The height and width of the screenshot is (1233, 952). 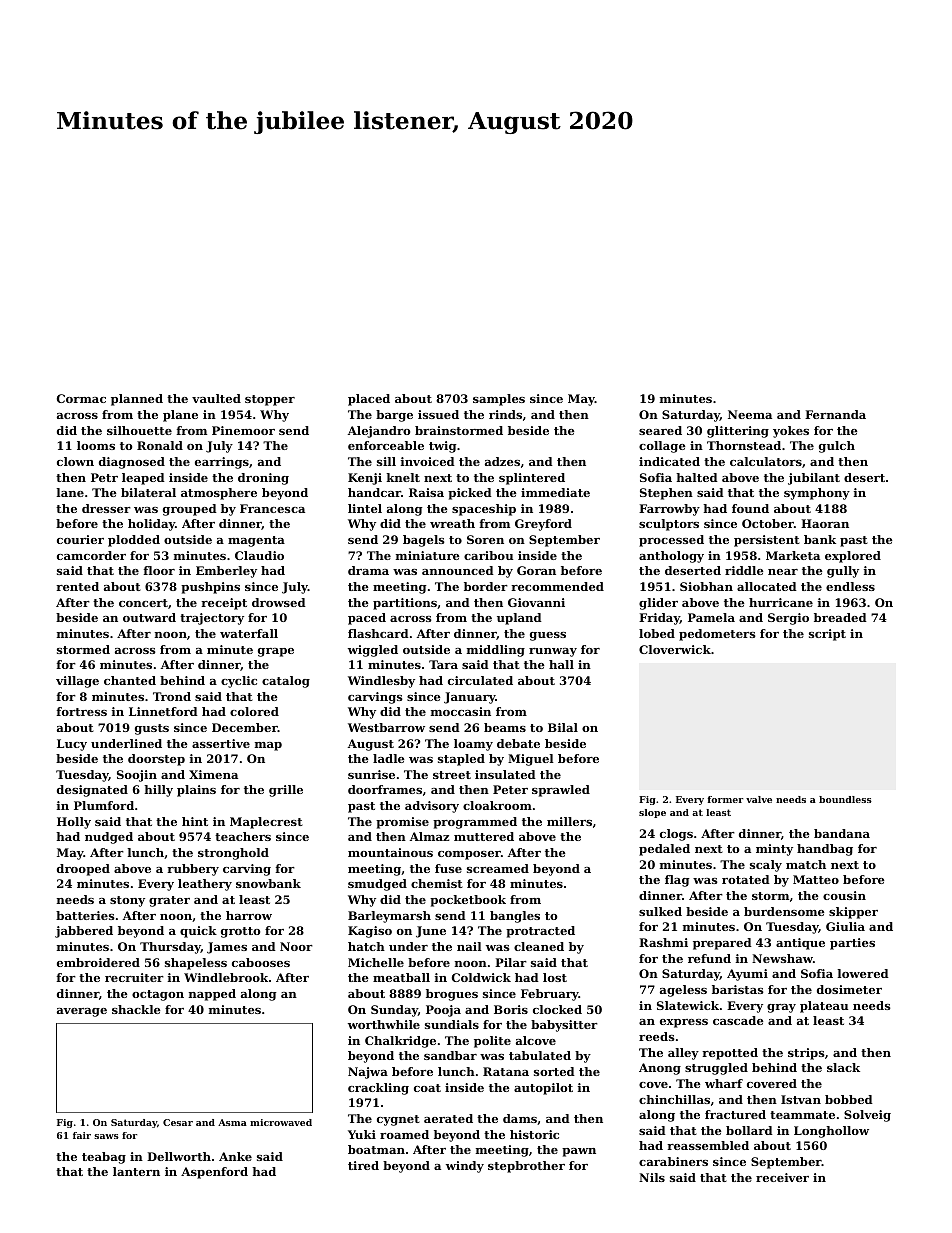 What do you see at coordinates (386, 727) in the screenshot?
I see `Westbarrow` at bounding box center [386, 727].
